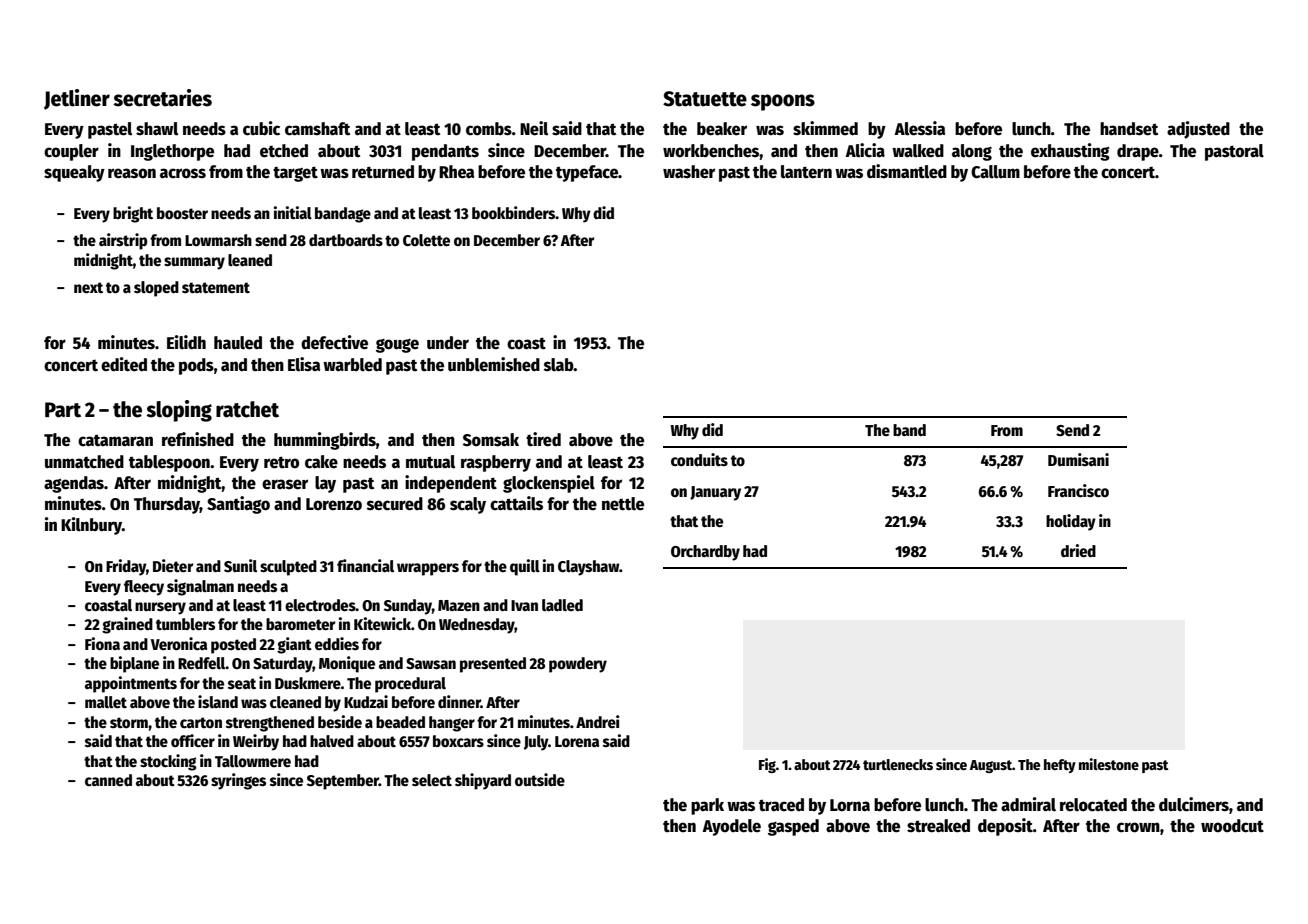 This page has height=924, width=1308. I want to click on next, so click(88, 288).
